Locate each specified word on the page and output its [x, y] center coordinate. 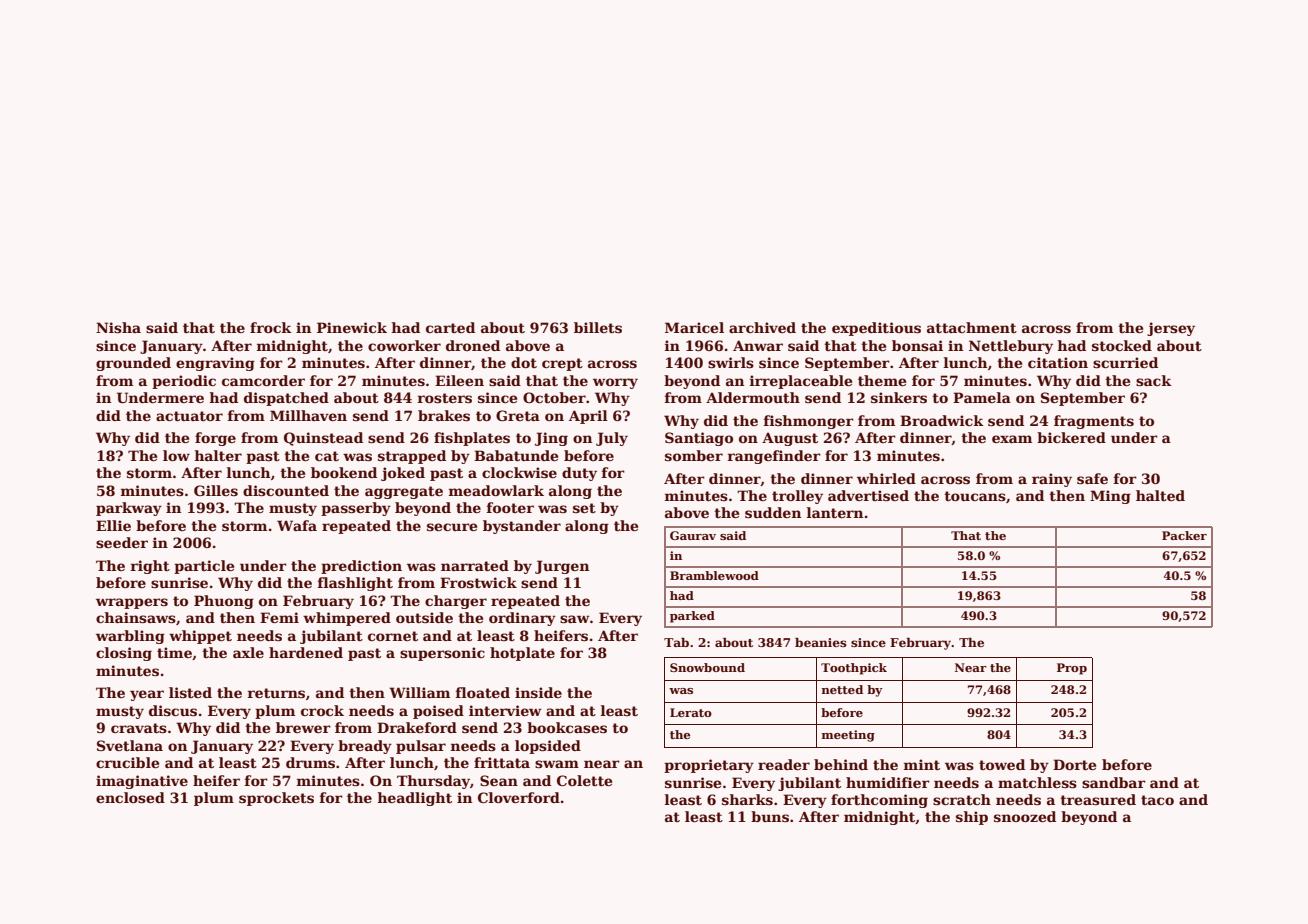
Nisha [118, 327]
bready [365, 747]
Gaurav [693, 535]
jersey [1171, 329]
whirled [886, 478]
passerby [356, 509]
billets [598, 327]
